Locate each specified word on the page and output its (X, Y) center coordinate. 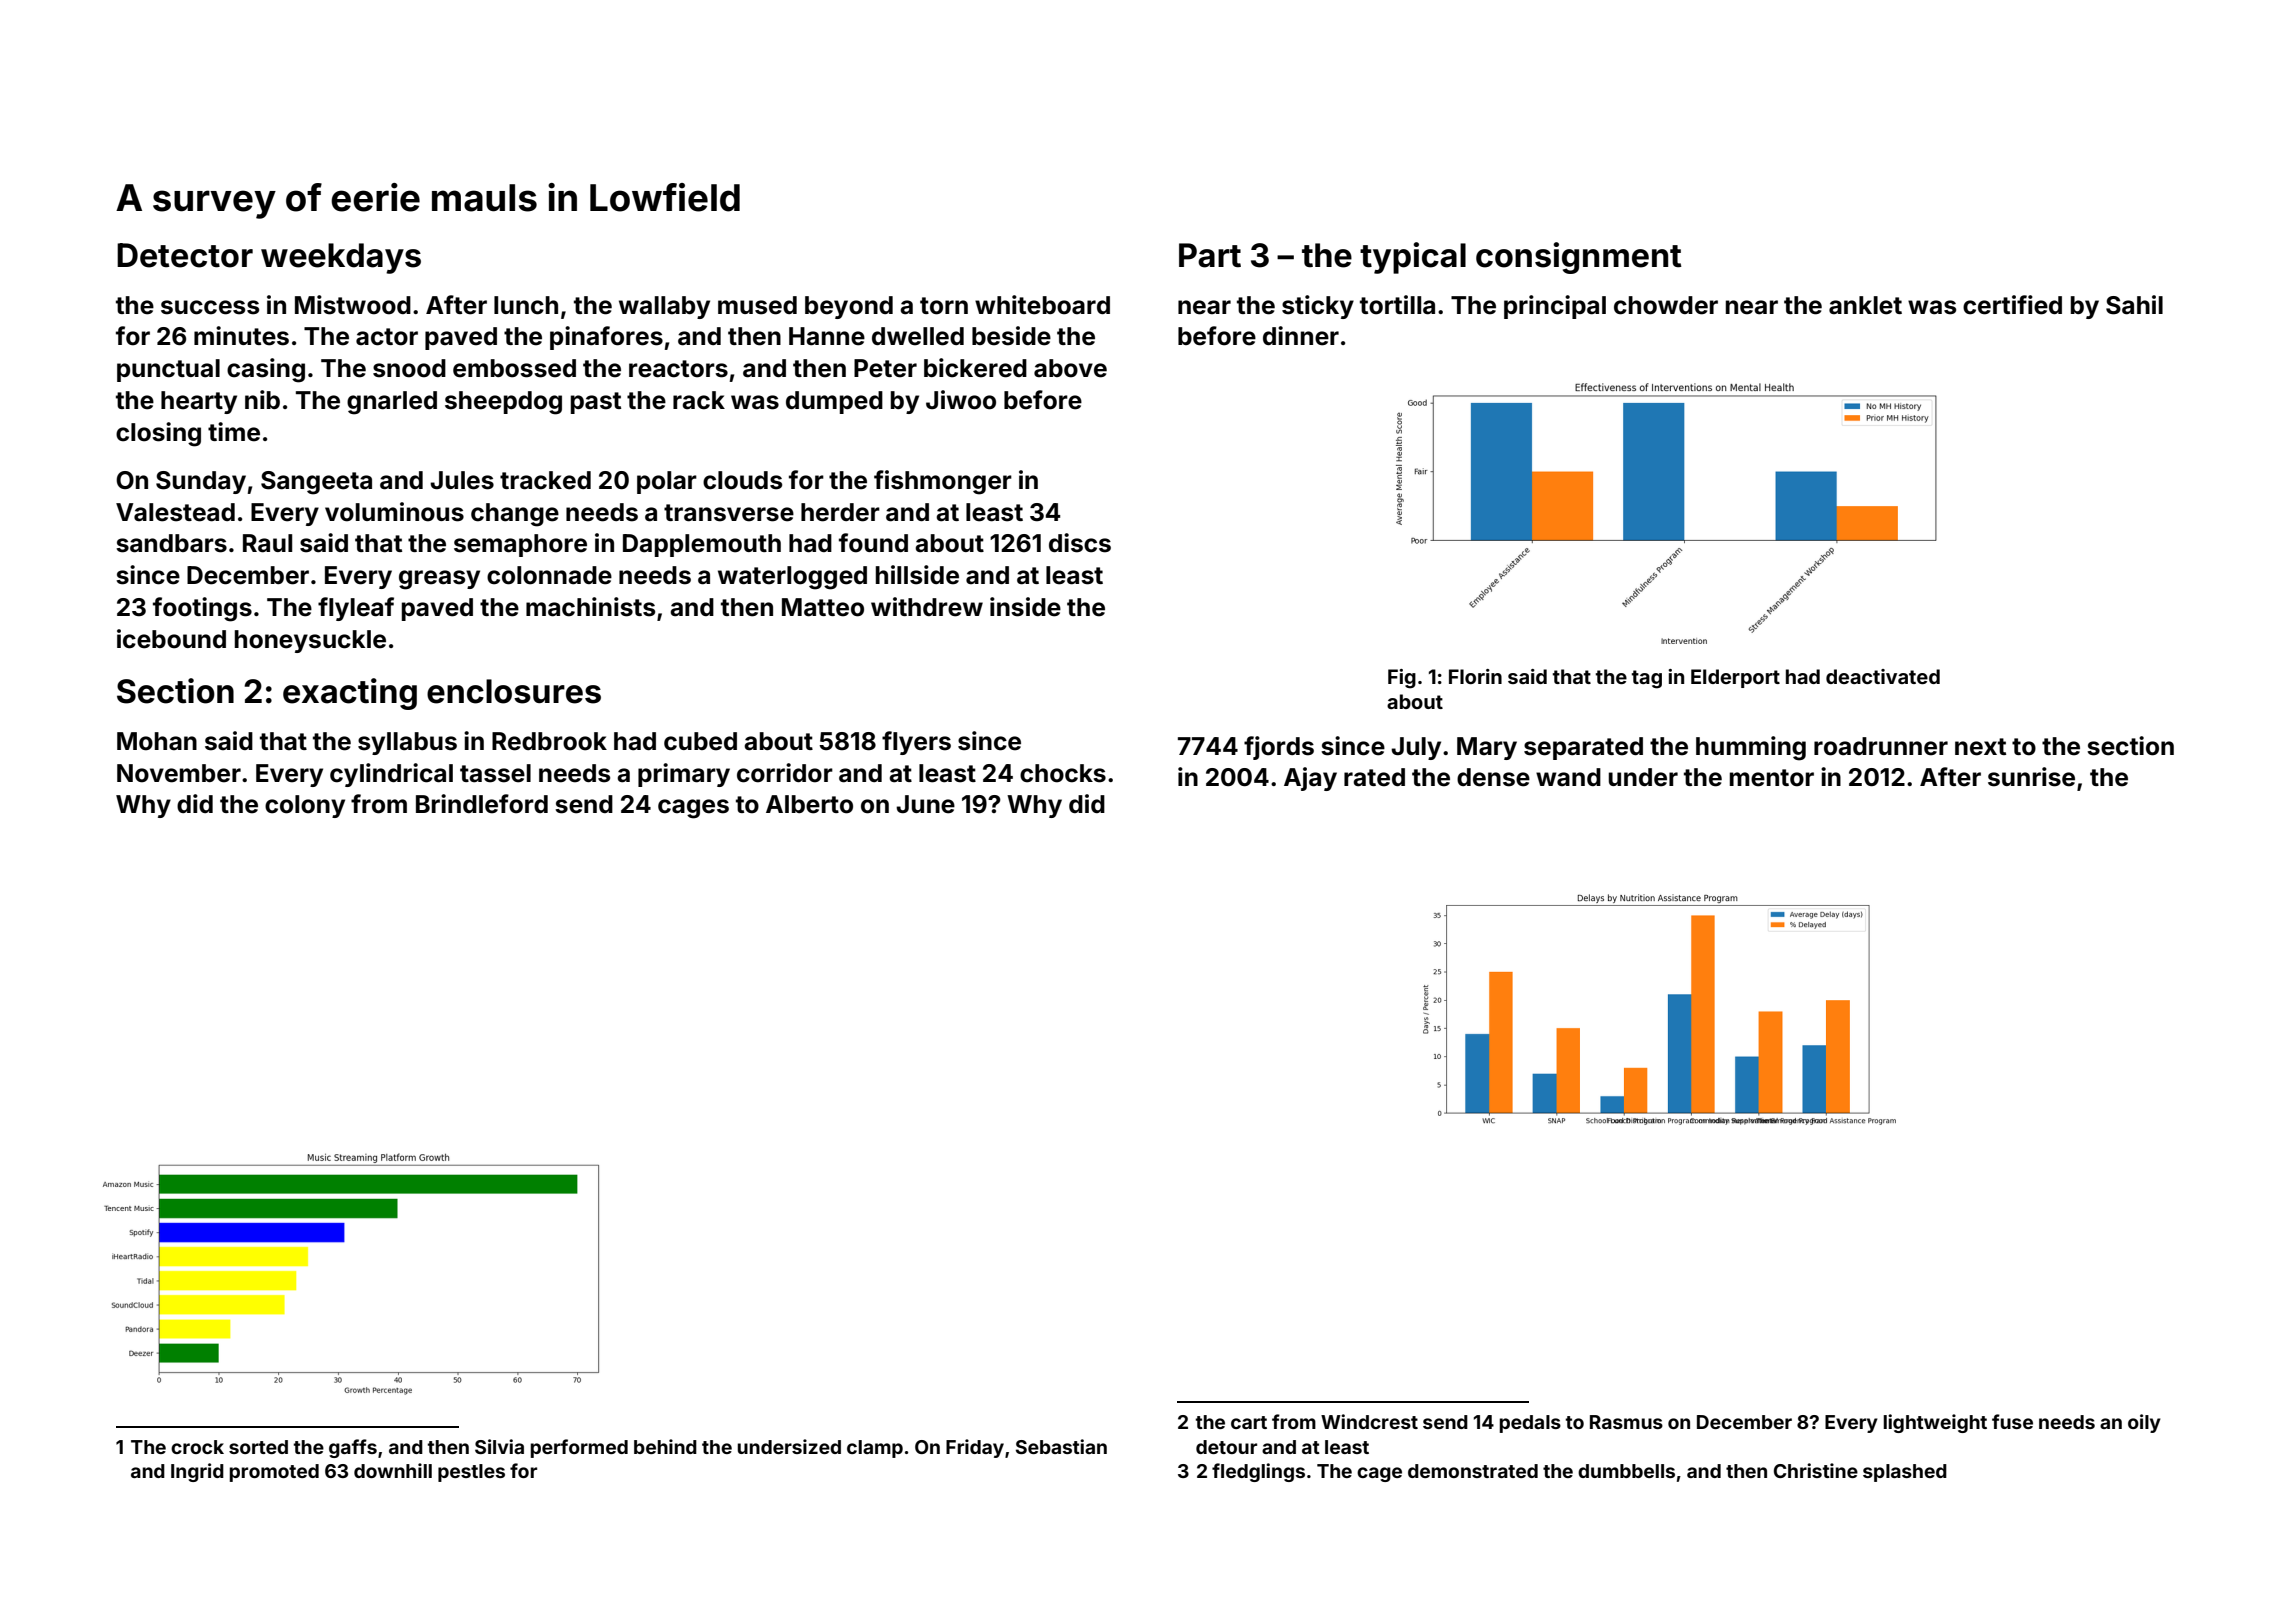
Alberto (809, 804)
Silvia (499, 1446)
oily (2144, 1423)
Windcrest (1369, 1421)
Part (1210, 255)
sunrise (2031, 777)
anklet (1865, 305)
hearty (199, 402)
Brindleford (482, 804)
